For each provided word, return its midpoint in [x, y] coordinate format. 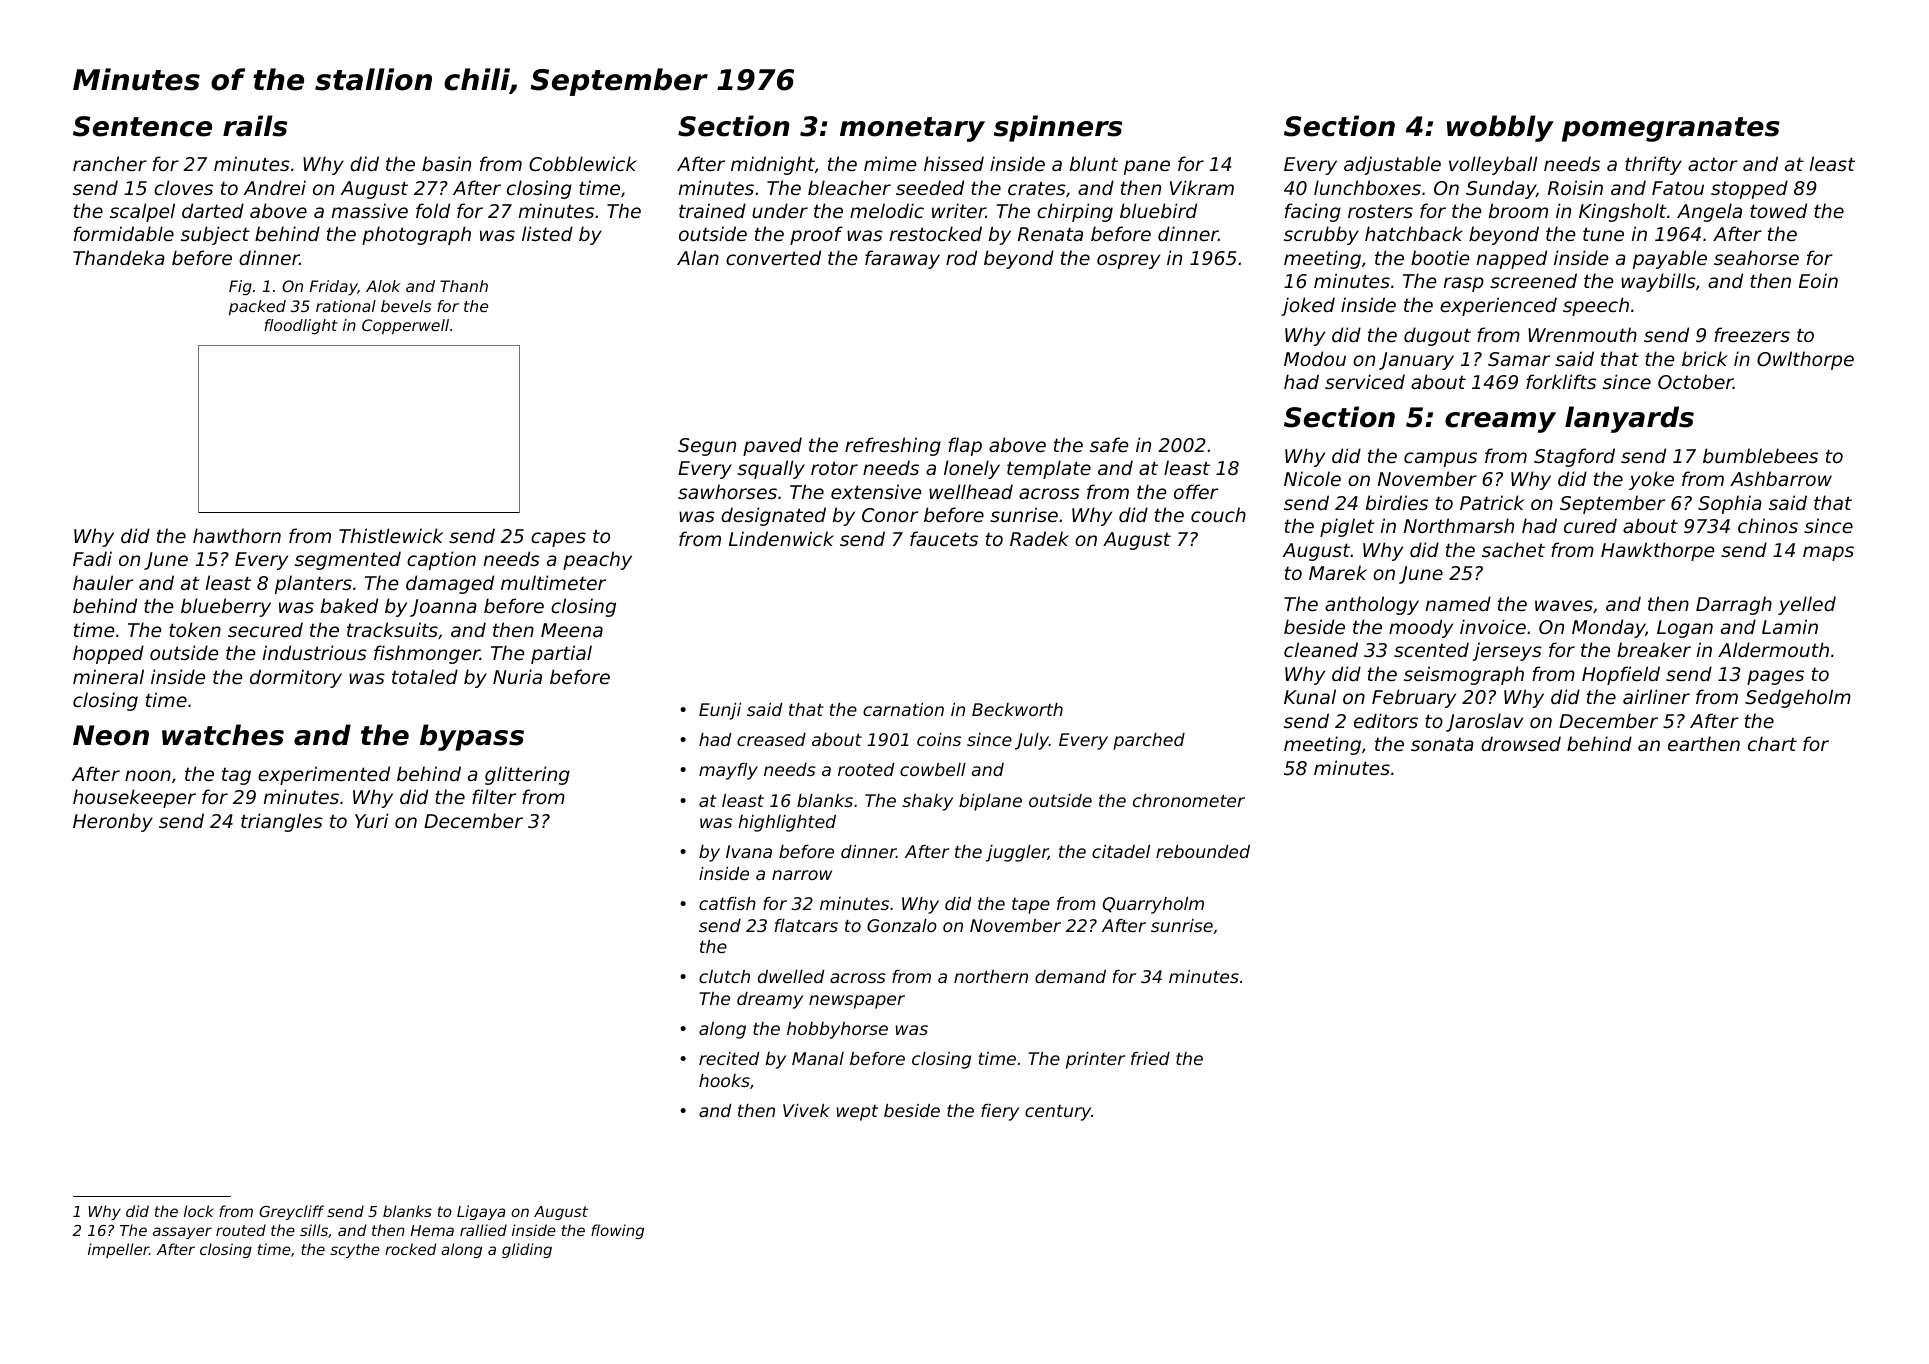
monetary [912, 129]
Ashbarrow [1781, 478]
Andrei [275, 187]
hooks [724, 1080]
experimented [324, 775]
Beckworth [1017, 709]
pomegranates [1671, 129]
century [1058, 1113]
